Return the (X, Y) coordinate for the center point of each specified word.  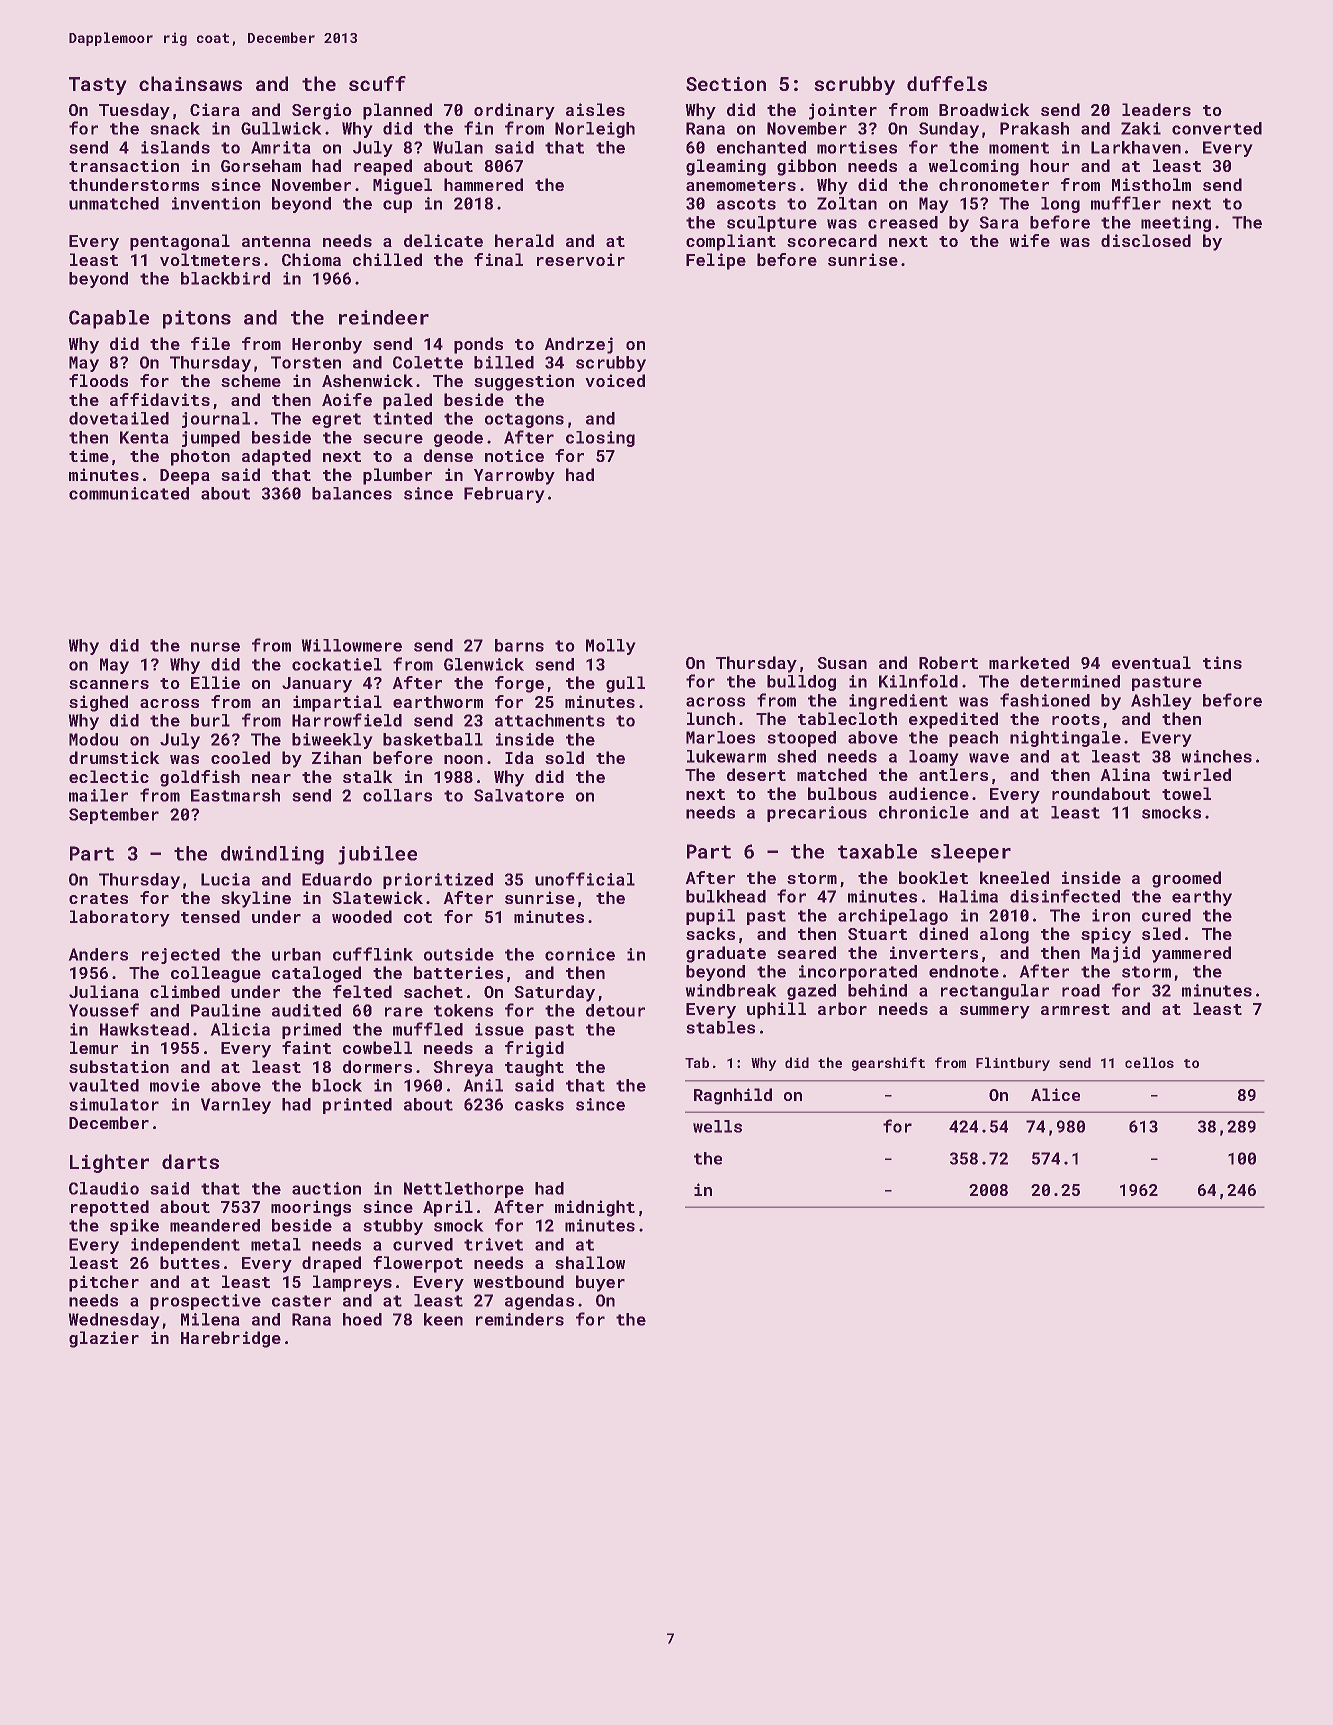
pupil (710, 917)
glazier (104, 1339)
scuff (377, 83)
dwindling (272, 855)
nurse (215, 647)
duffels (947, 83)
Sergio (322, 111)
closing (600, 439)
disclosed (1146, 240)
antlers (953, 774)
